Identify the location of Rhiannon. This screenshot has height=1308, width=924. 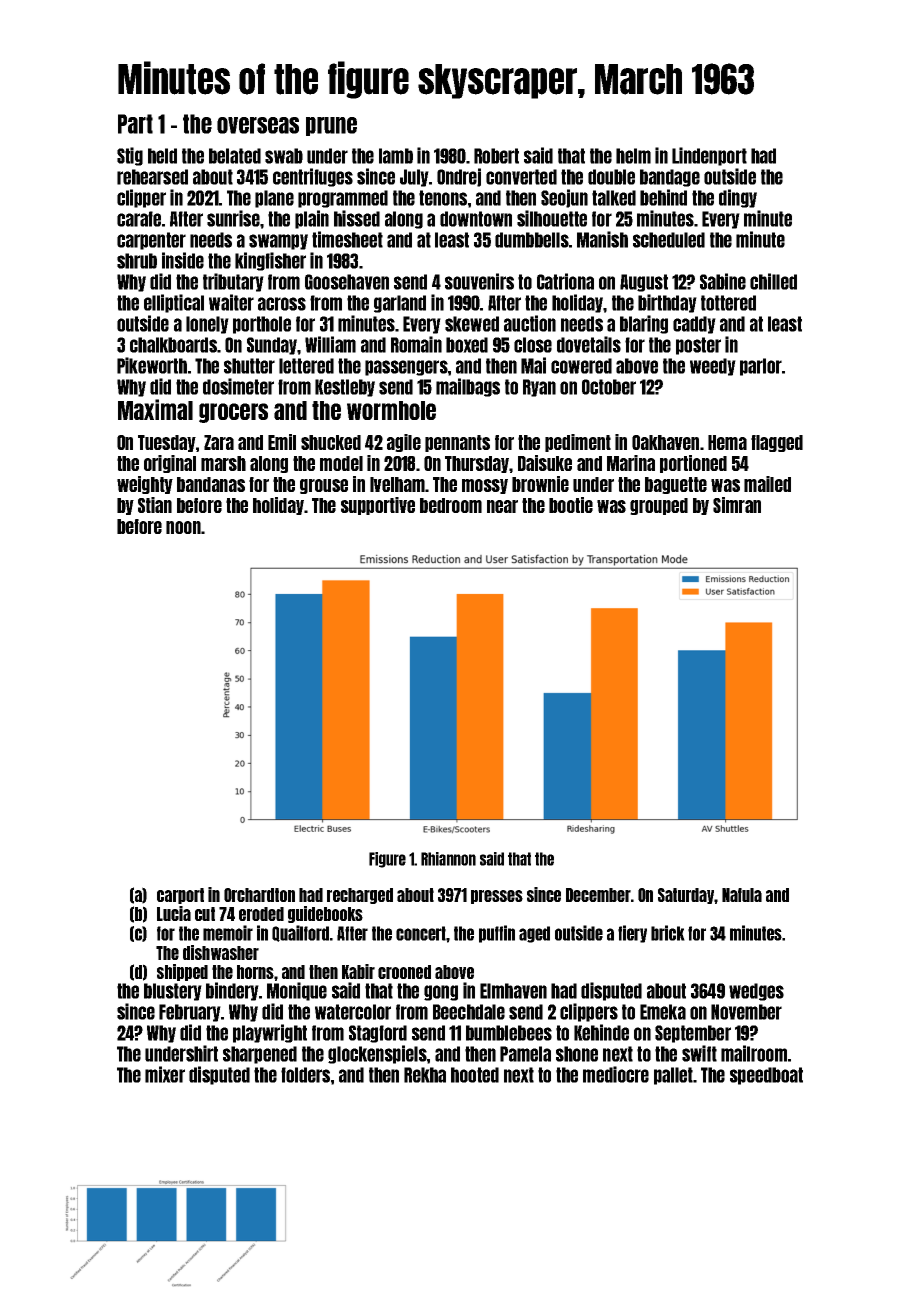
(448, 859).
